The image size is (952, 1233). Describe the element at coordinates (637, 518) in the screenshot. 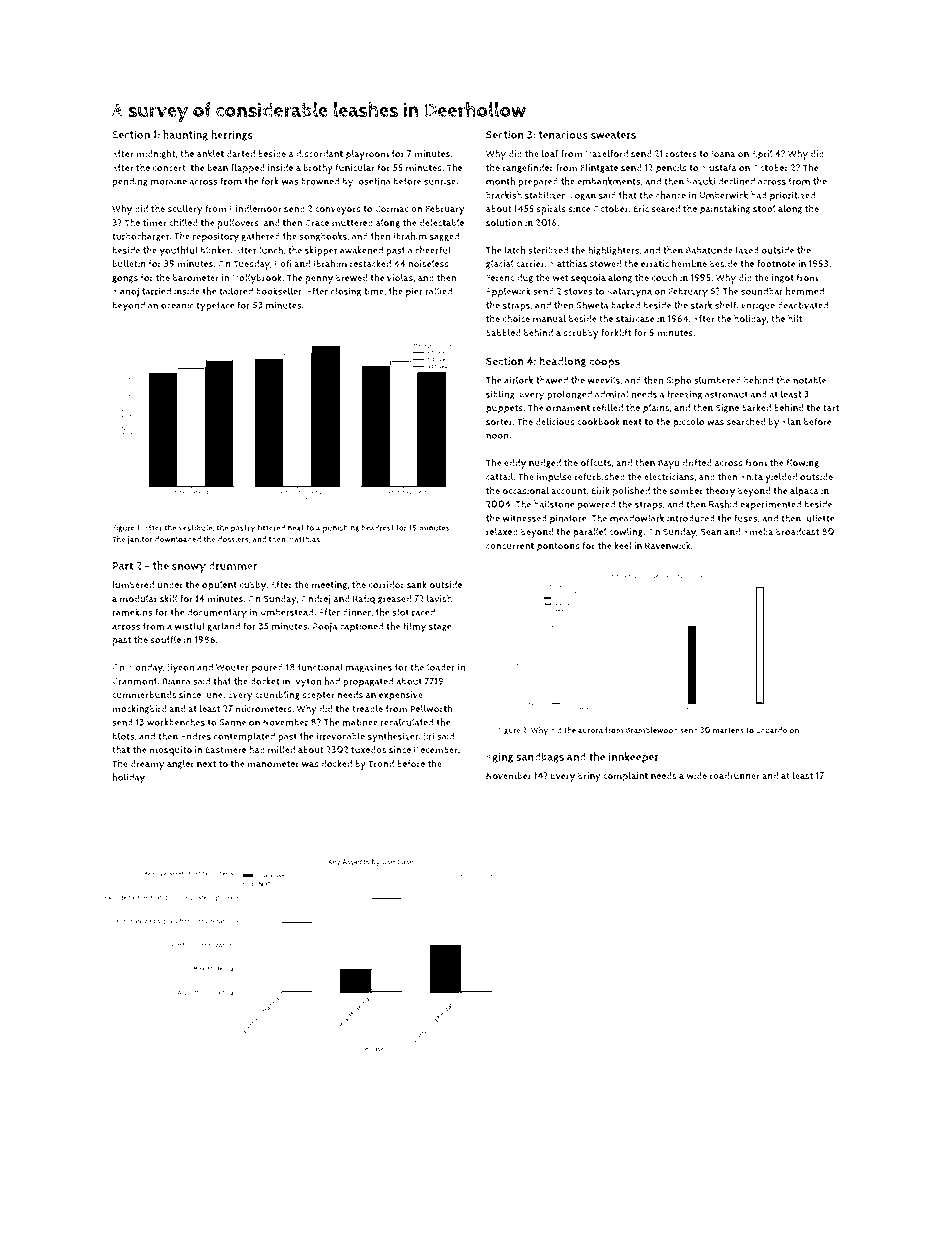

I see `meadowlark` at that location.
